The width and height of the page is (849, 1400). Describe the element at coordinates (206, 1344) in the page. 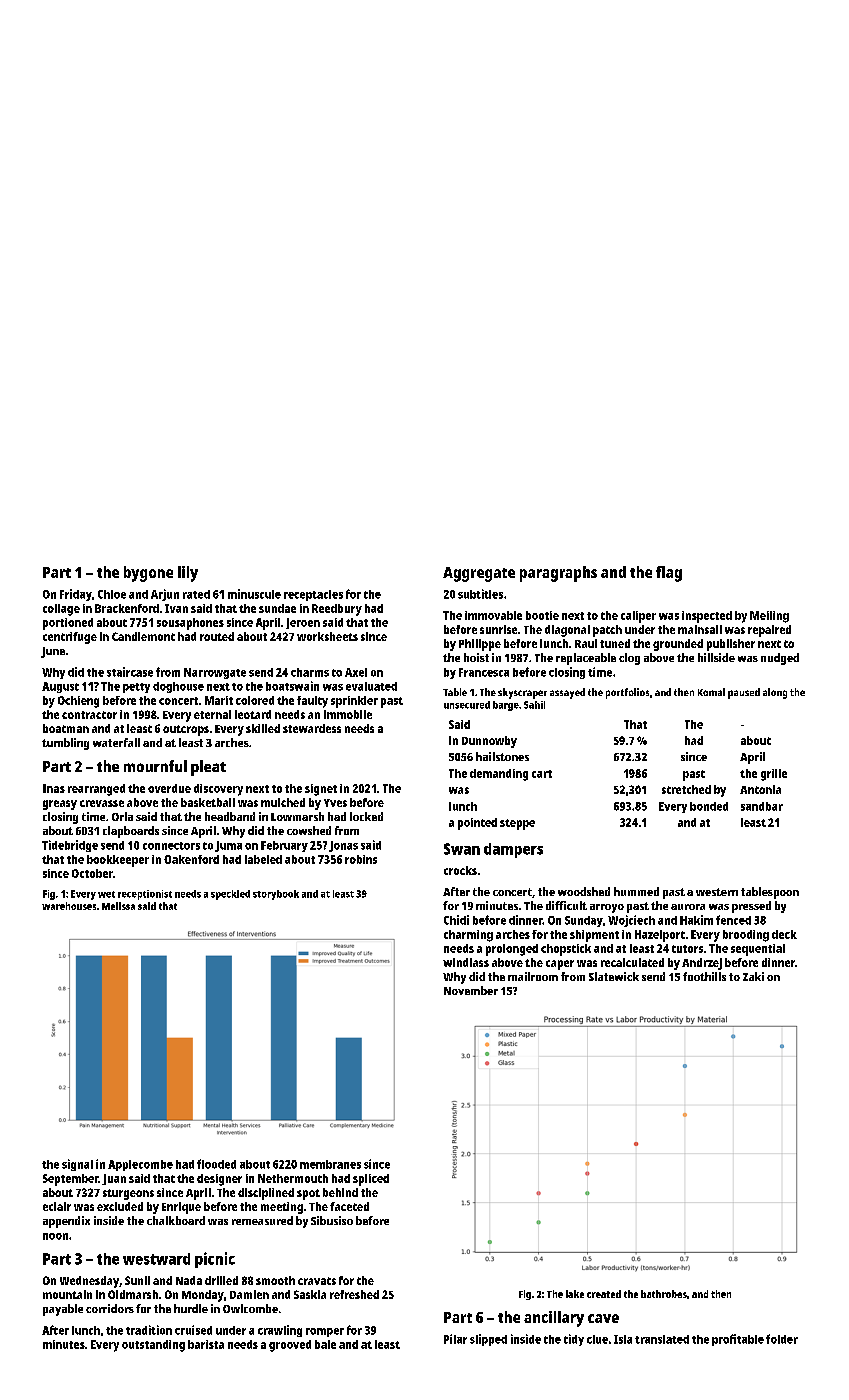

I see `barista` at that location.
